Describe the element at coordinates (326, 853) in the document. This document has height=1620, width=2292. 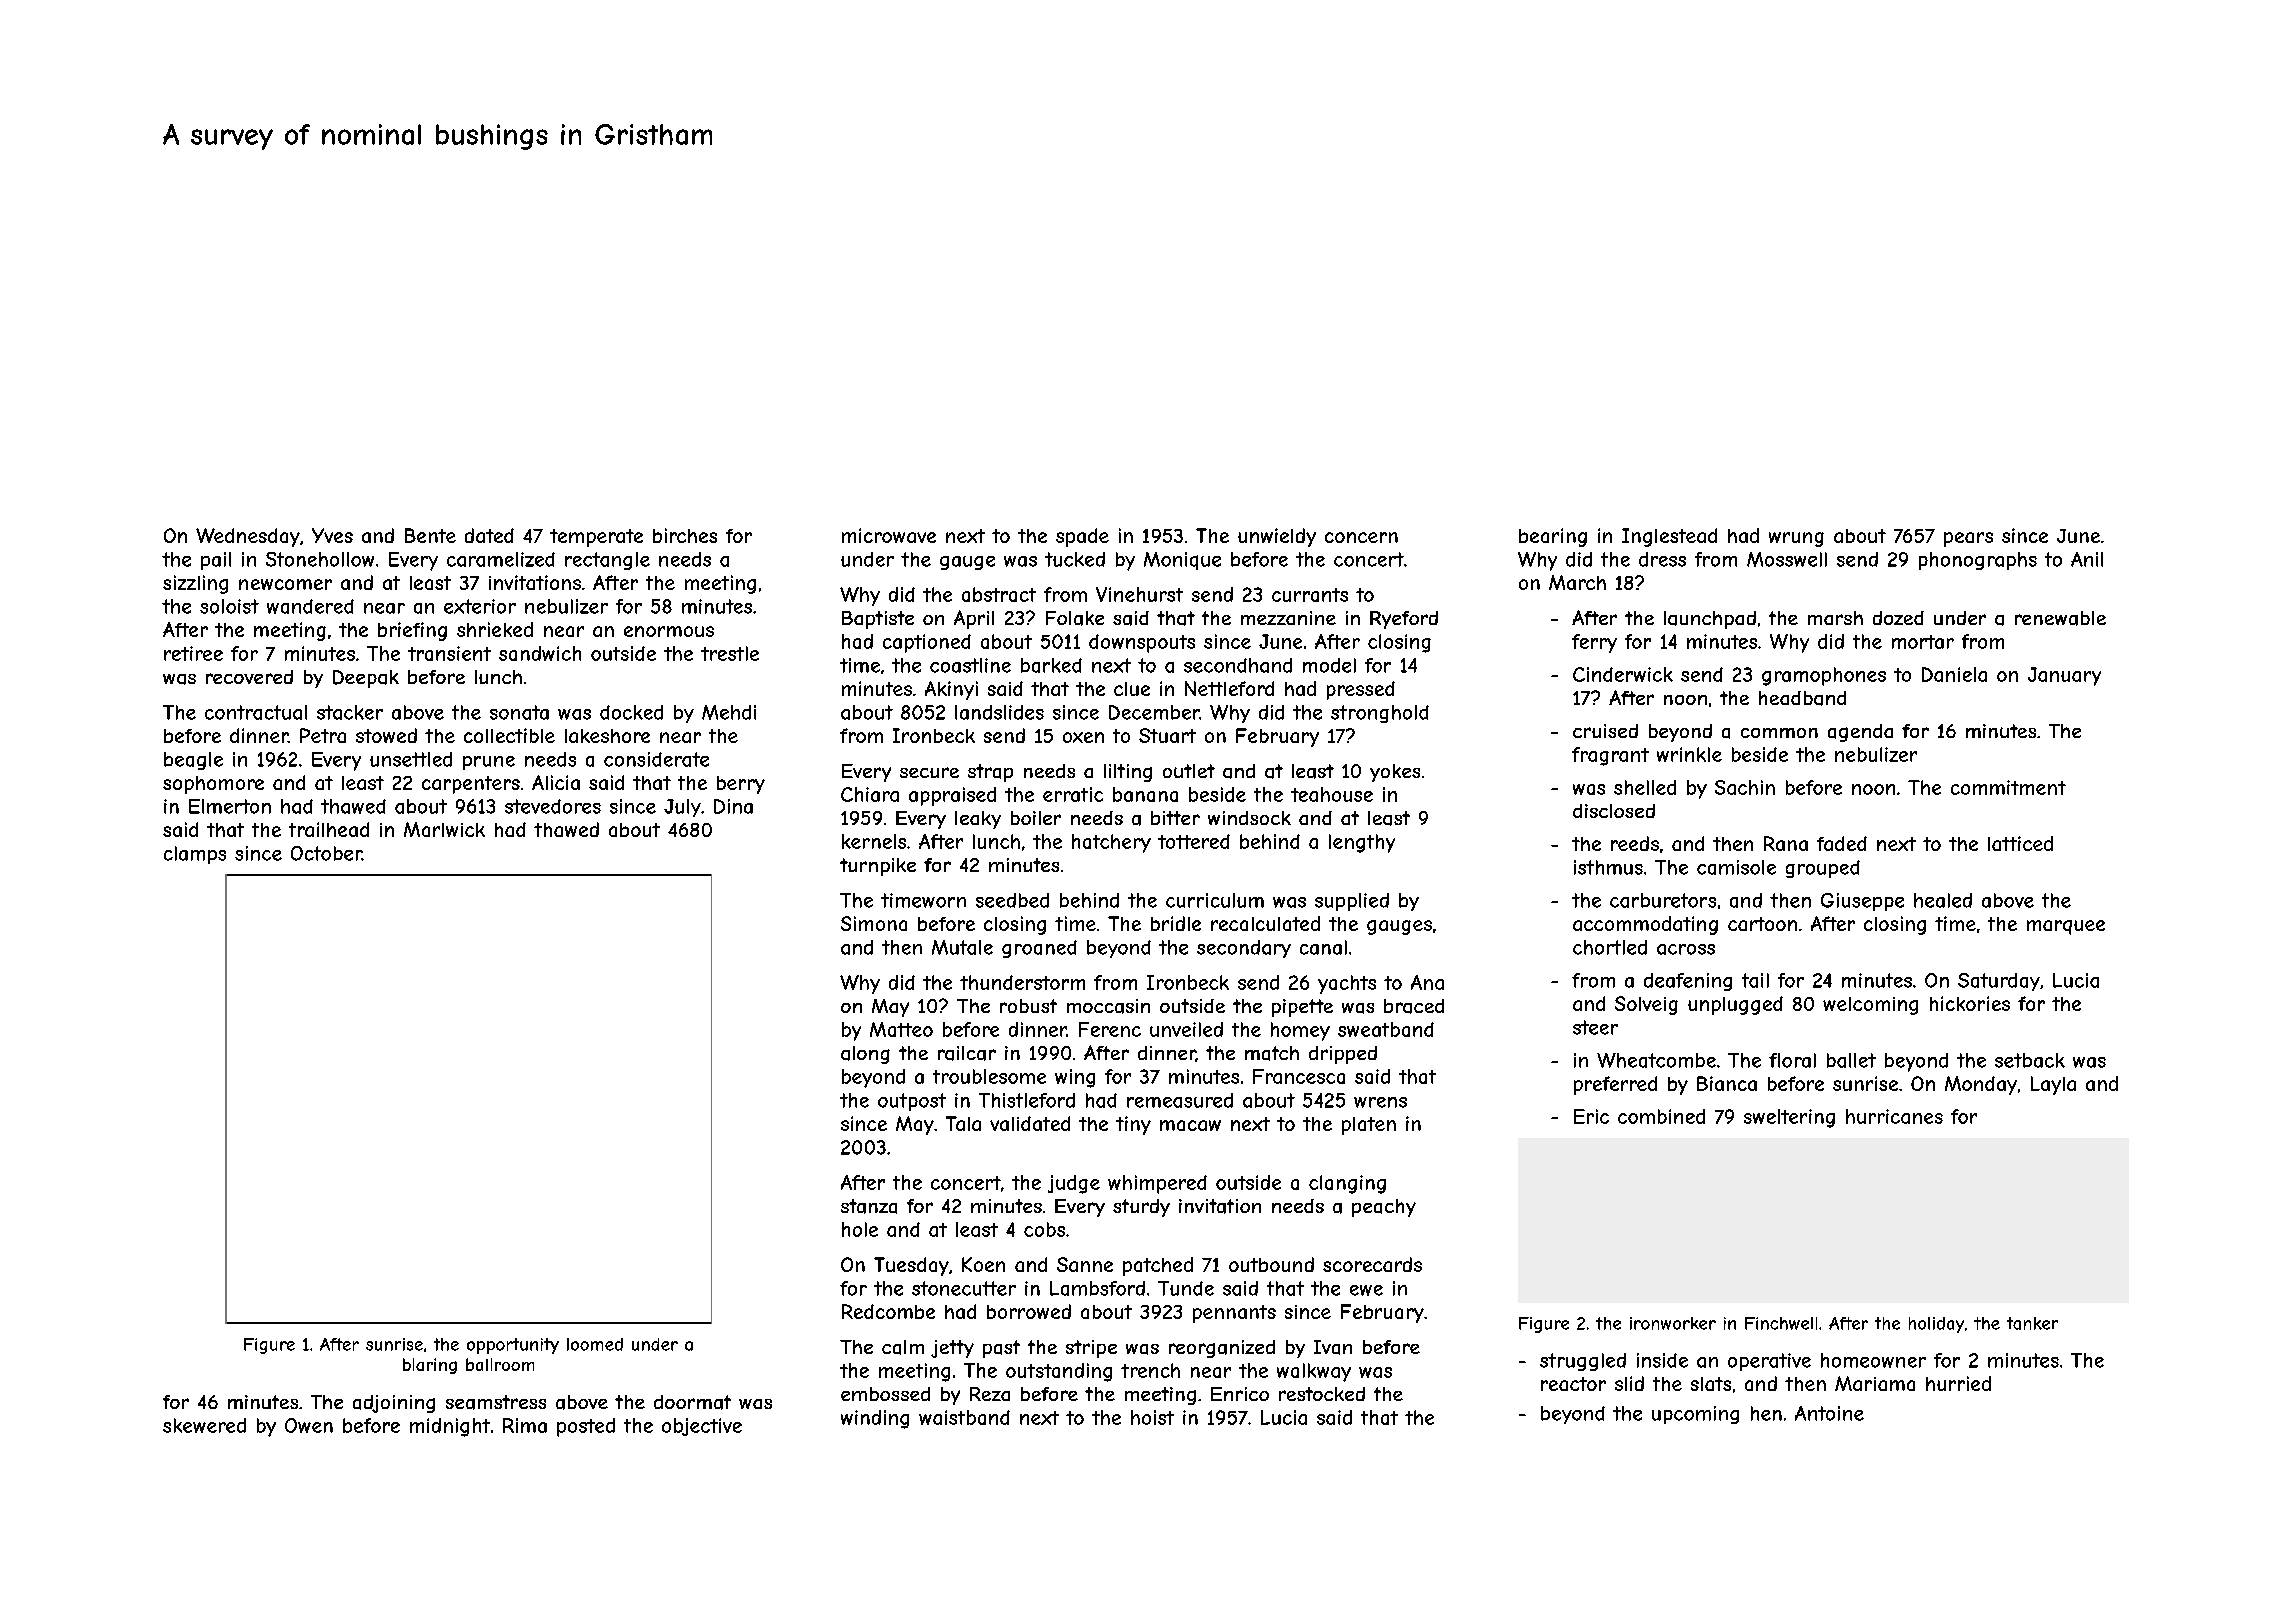
I see `October` at that location.
